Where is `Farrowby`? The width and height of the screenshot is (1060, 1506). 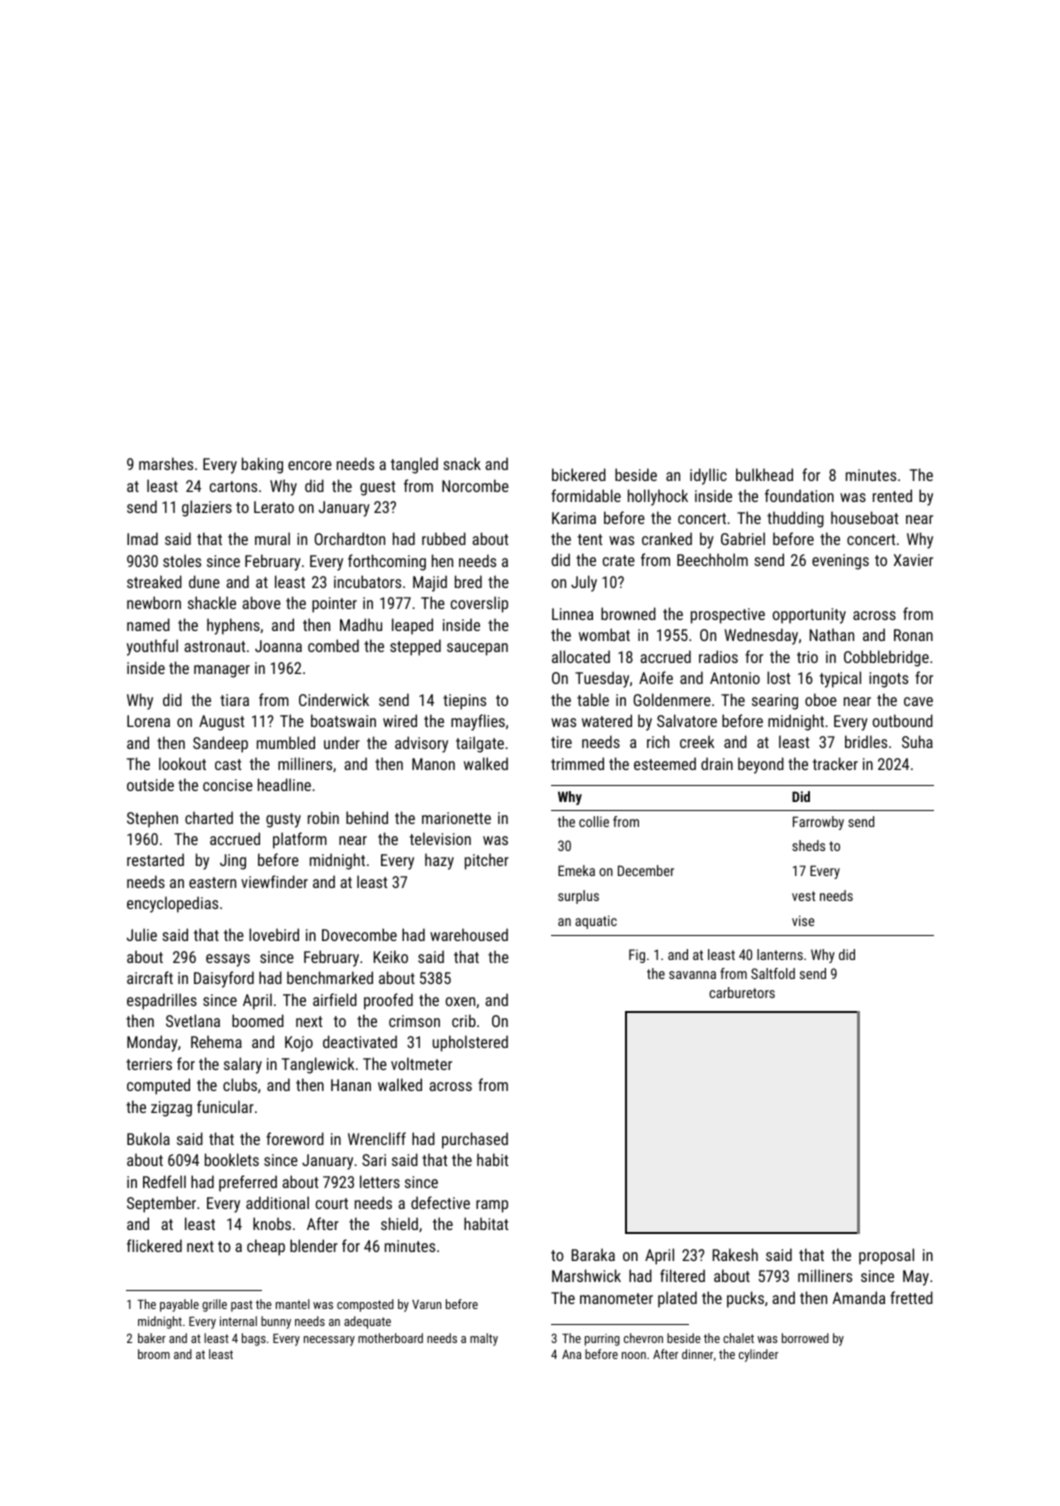
Farrowby is located at coordinates (818, 823).
